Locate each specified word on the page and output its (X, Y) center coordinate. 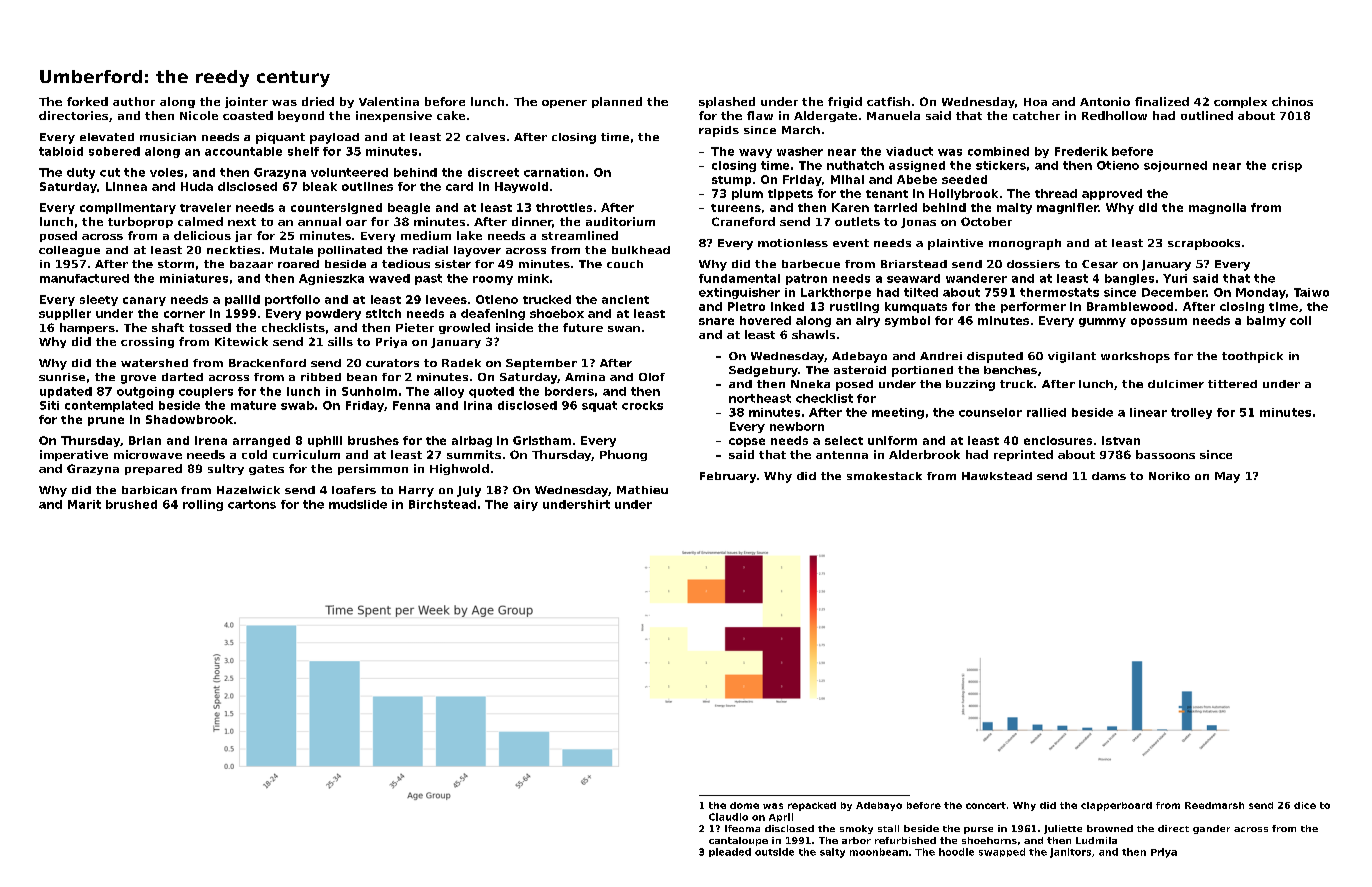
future (583, 327)
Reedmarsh (1214, 805)
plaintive (955, 244)
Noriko (1169, 476)
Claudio (728, 817)
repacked (812, 806)
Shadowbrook (189, 419)
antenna (842, 455)
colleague (69, 251)
